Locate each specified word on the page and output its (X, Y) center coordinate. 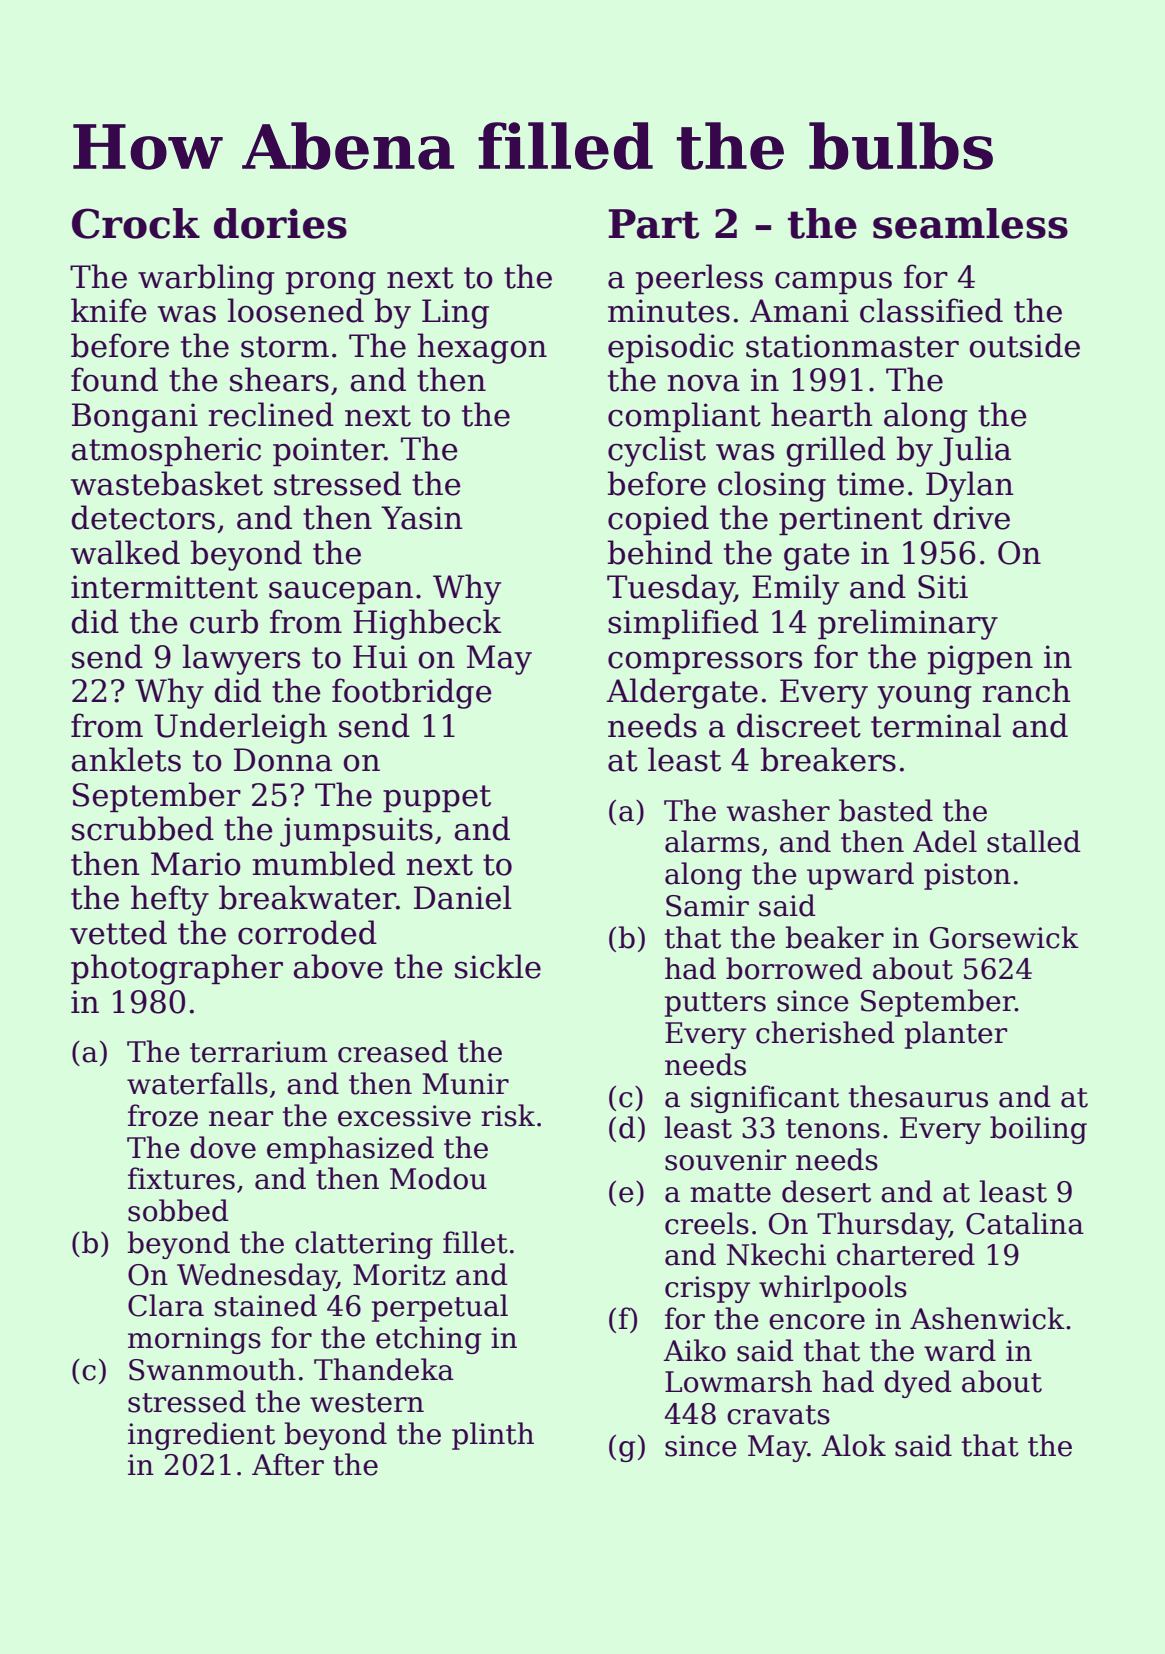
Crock (136, 223)
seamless (970, 223)
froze (163, 1115)
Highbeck (427, 624)
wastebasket (167, 483)
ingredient (201, 1436)
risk (508, 1115)
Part (653, 224)
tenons (833, 1129)
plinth (493, 1436)
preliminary (908, 624)
